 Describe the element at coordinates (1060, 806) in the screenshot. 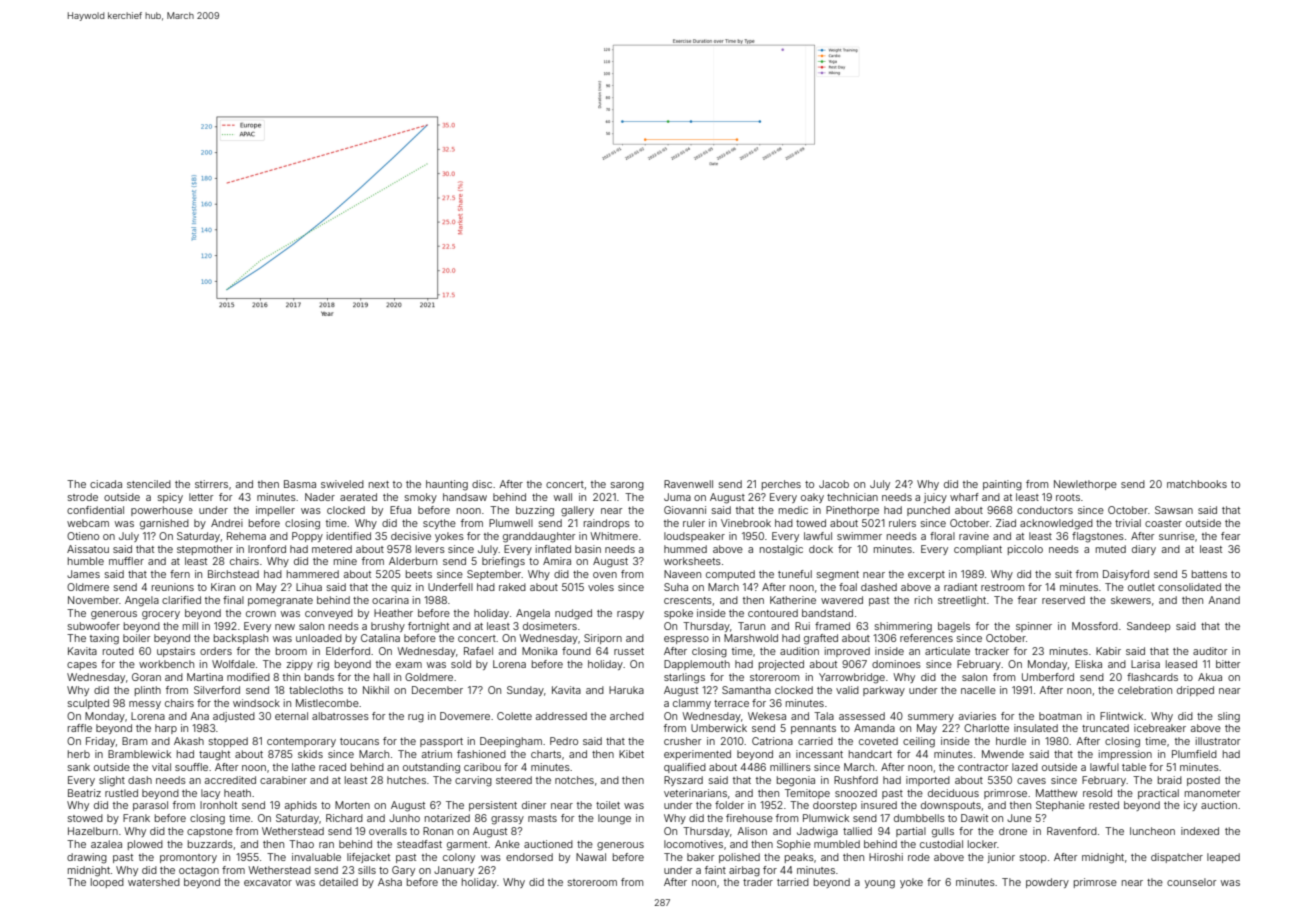

I see `Stephanie` at that location.
